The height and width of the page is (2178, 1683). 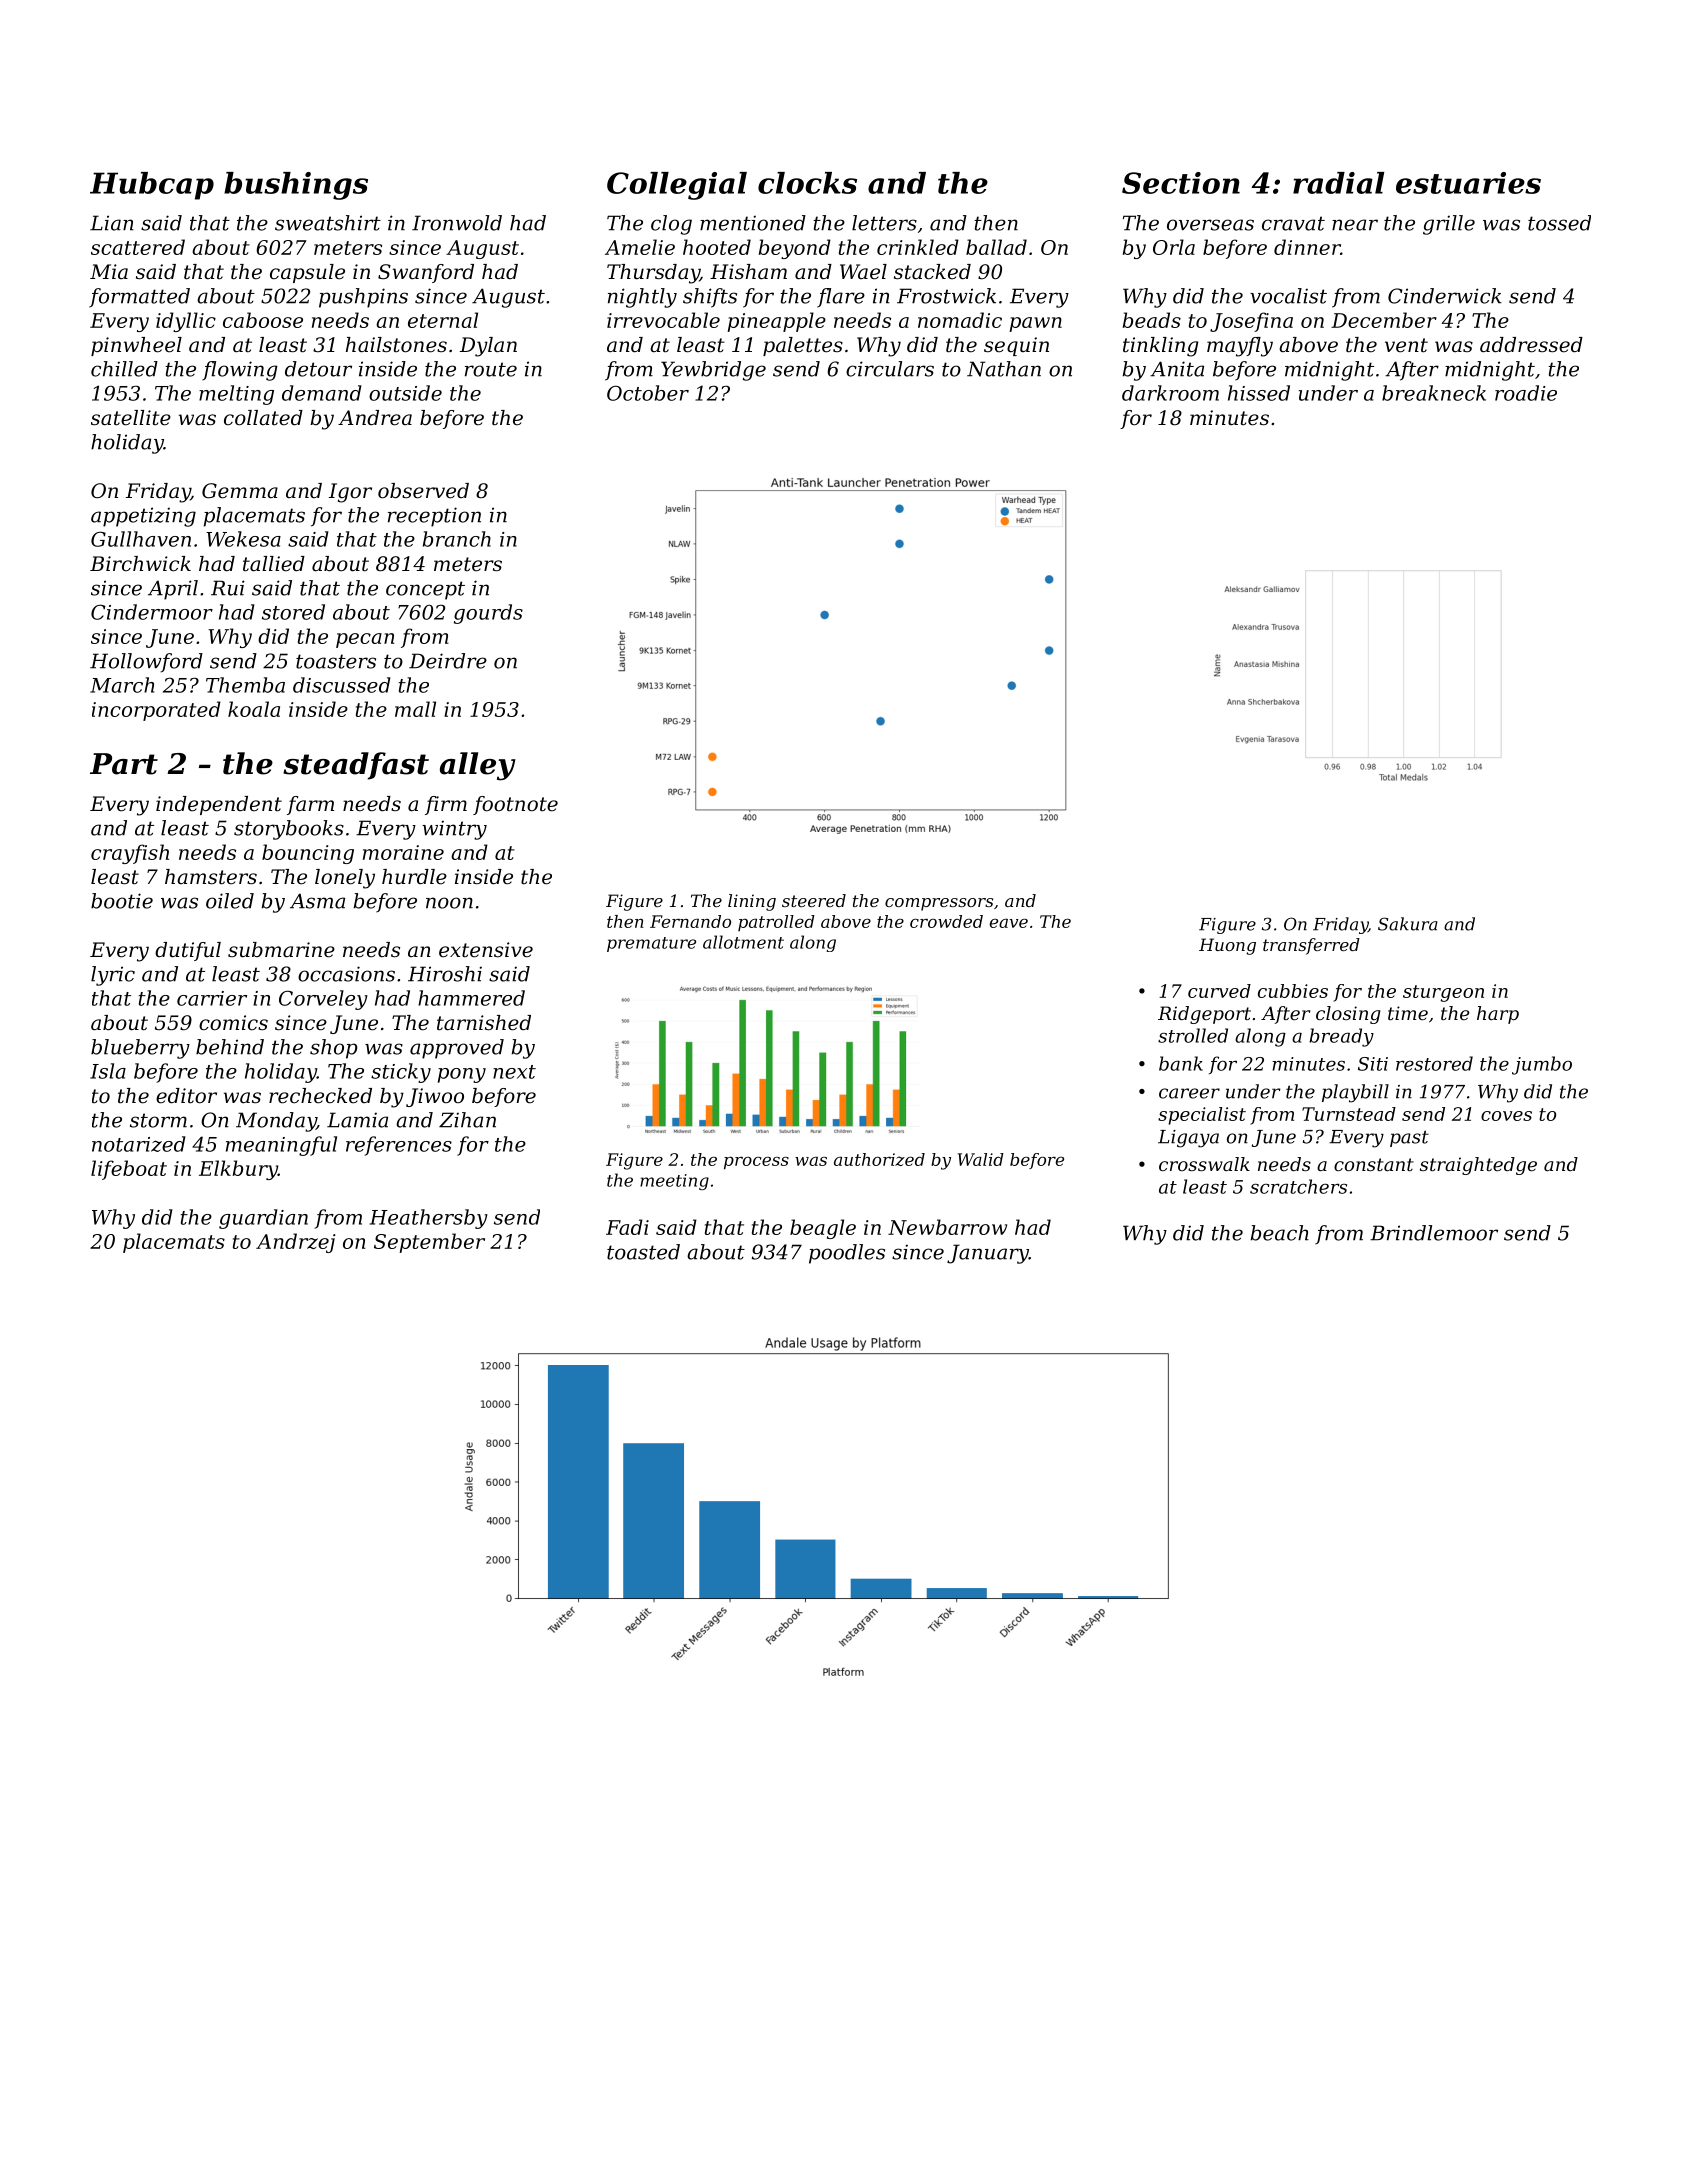 What do you see at coordinates (1338, 183) in the page?
I see `radial` at bounding box center [1338, 183].
